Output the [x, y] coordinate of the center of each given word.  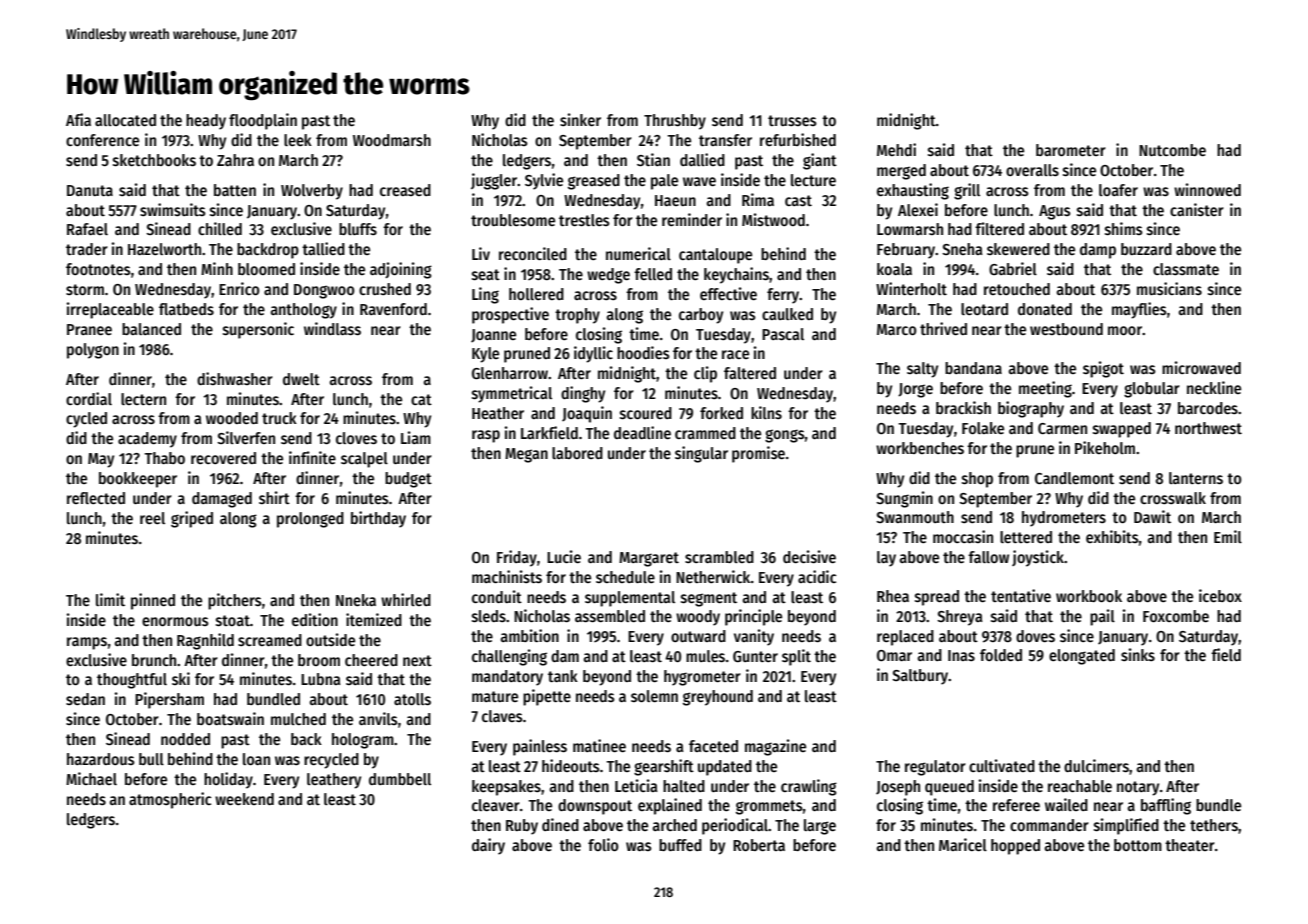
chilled [220, 228]
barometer [1071, 150]
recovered [223, 458]
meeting [1045, 389]
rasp [486, 436]
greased [594, 182]
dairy [488, 846]
